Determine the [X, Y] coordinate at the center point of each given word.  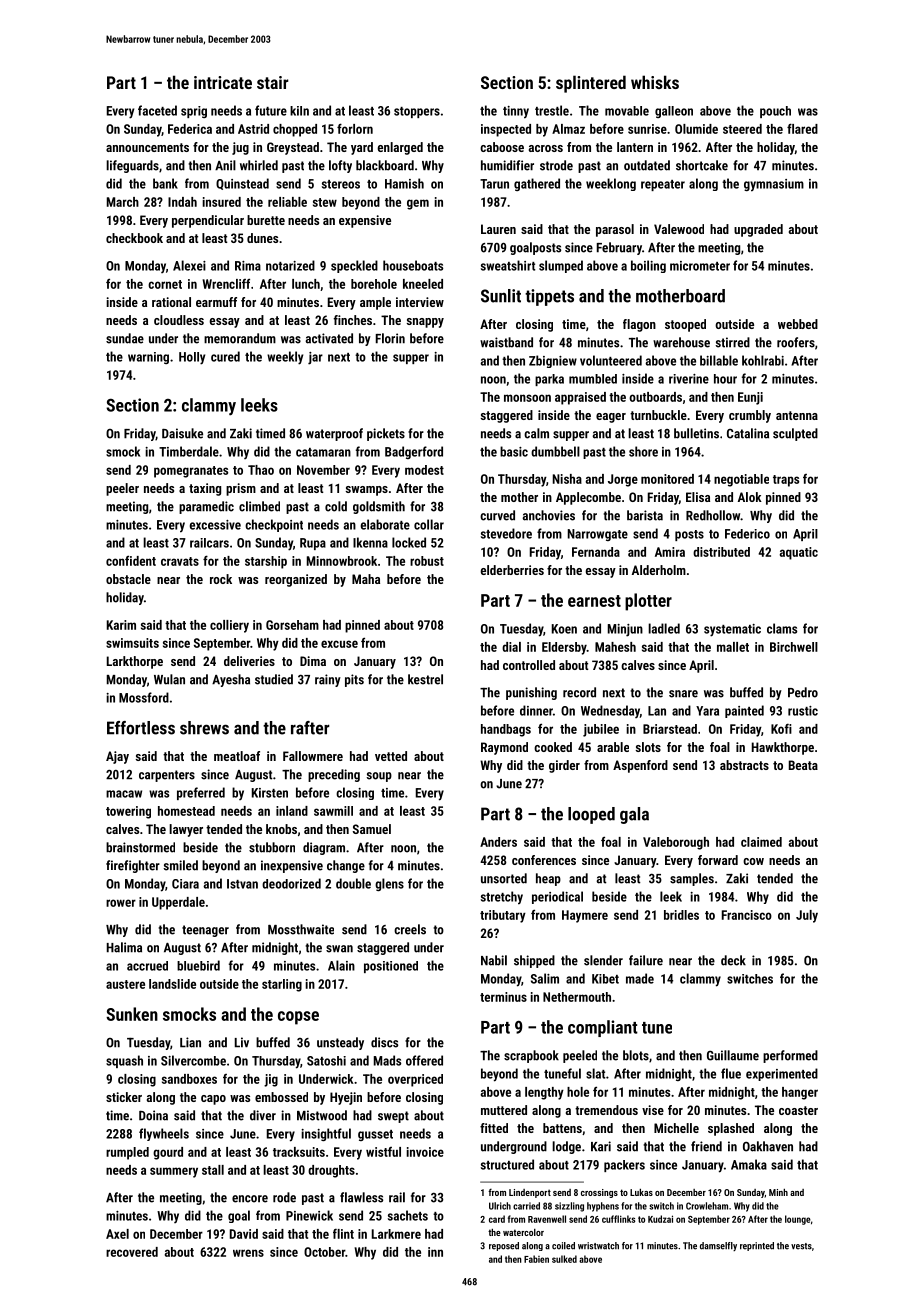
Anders [498, 842]
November [323, 470]
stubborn [272, 847]
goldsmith [379, 507]
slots [648, 747]
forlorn [355, 128]
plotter [648, 602]
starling [282, 985]
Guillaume [733, 1055]
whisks [655, 82]
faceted [157, 110]
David [244, 1234]
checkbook [134, 238]
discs [384, 1042]
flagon [639, 325]
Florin [390, 338]
